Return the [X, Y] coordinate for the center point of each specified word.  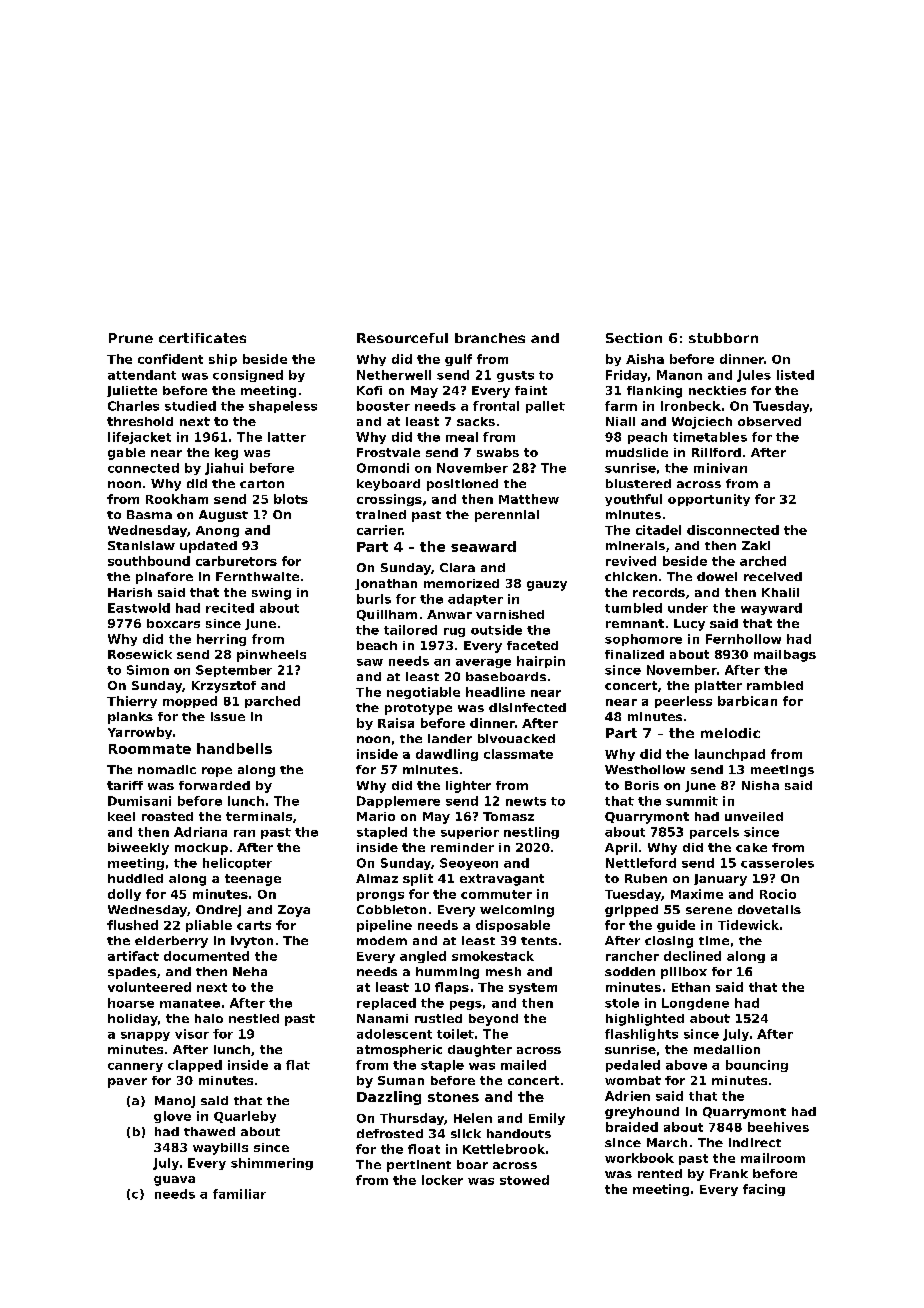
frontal [496, 406]
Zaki [756, 545]
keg [226, 454]
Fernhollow [743, 639]
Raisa [396, 723]
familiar [239, 1194]
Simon [148, 670]
